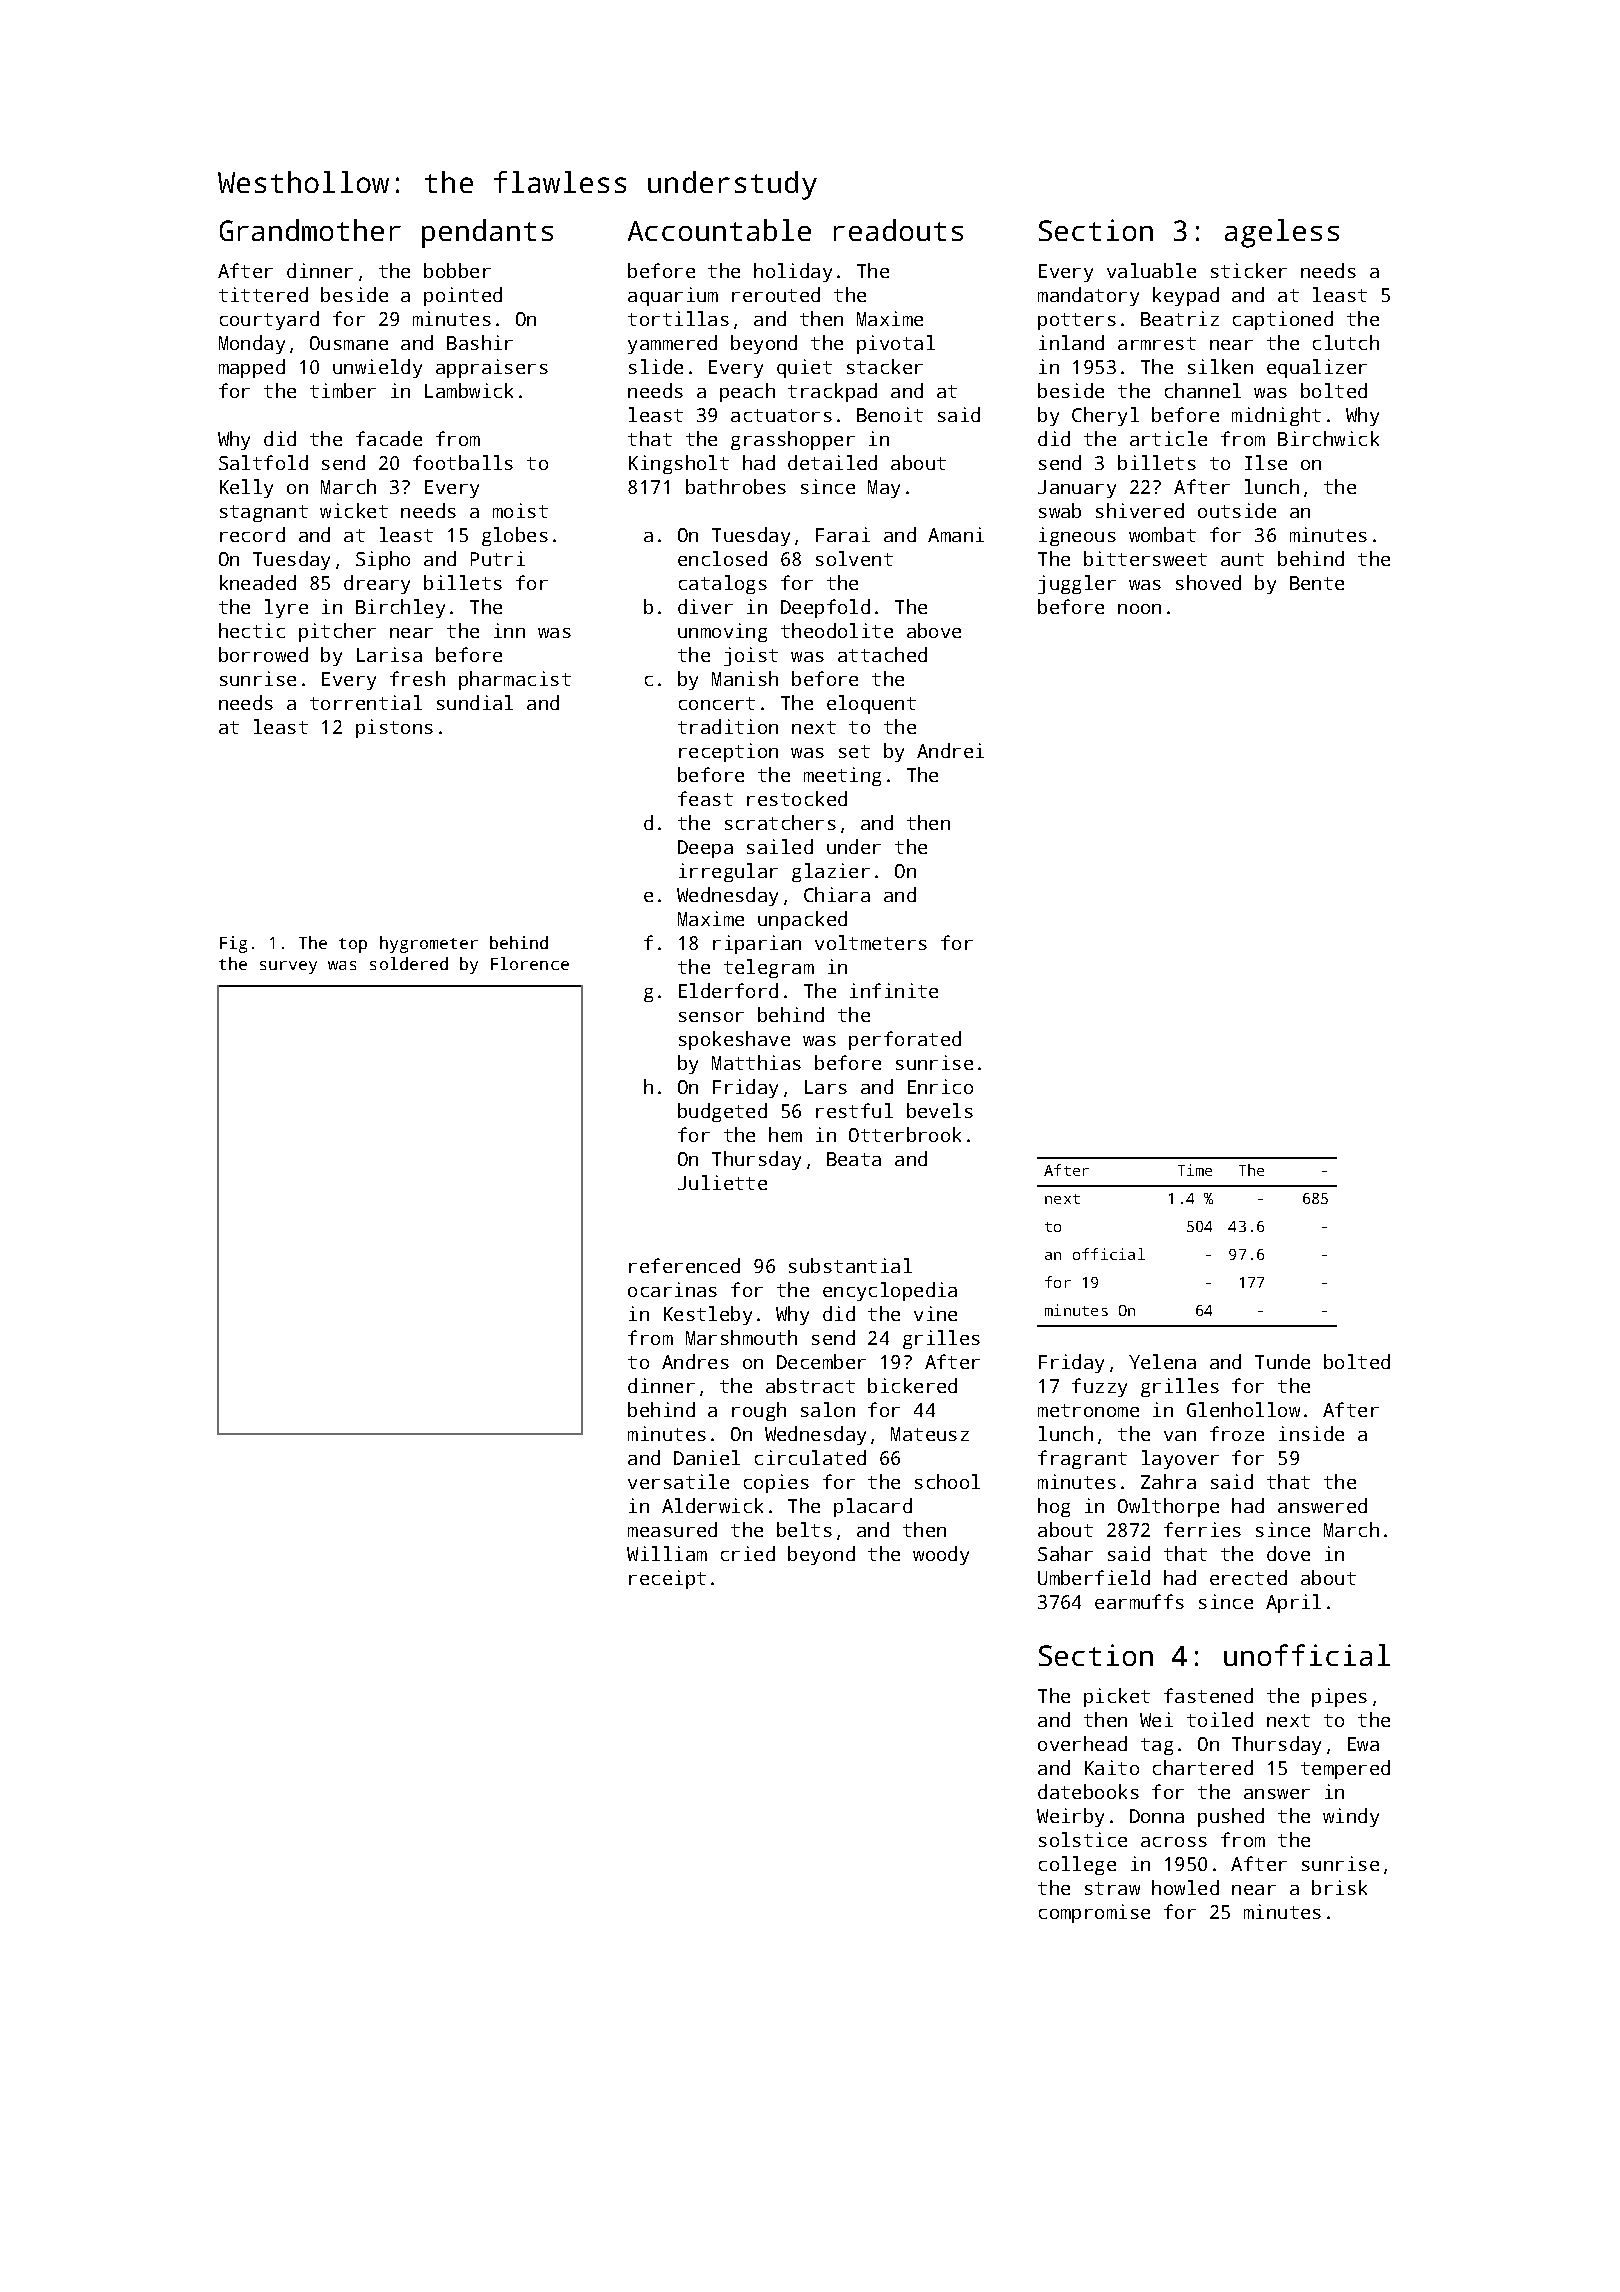 The image size is (1620, 2292). What do you see at coordinates (894, 990) in the image?
I see `infinite` at bounding box center [894, 990].
